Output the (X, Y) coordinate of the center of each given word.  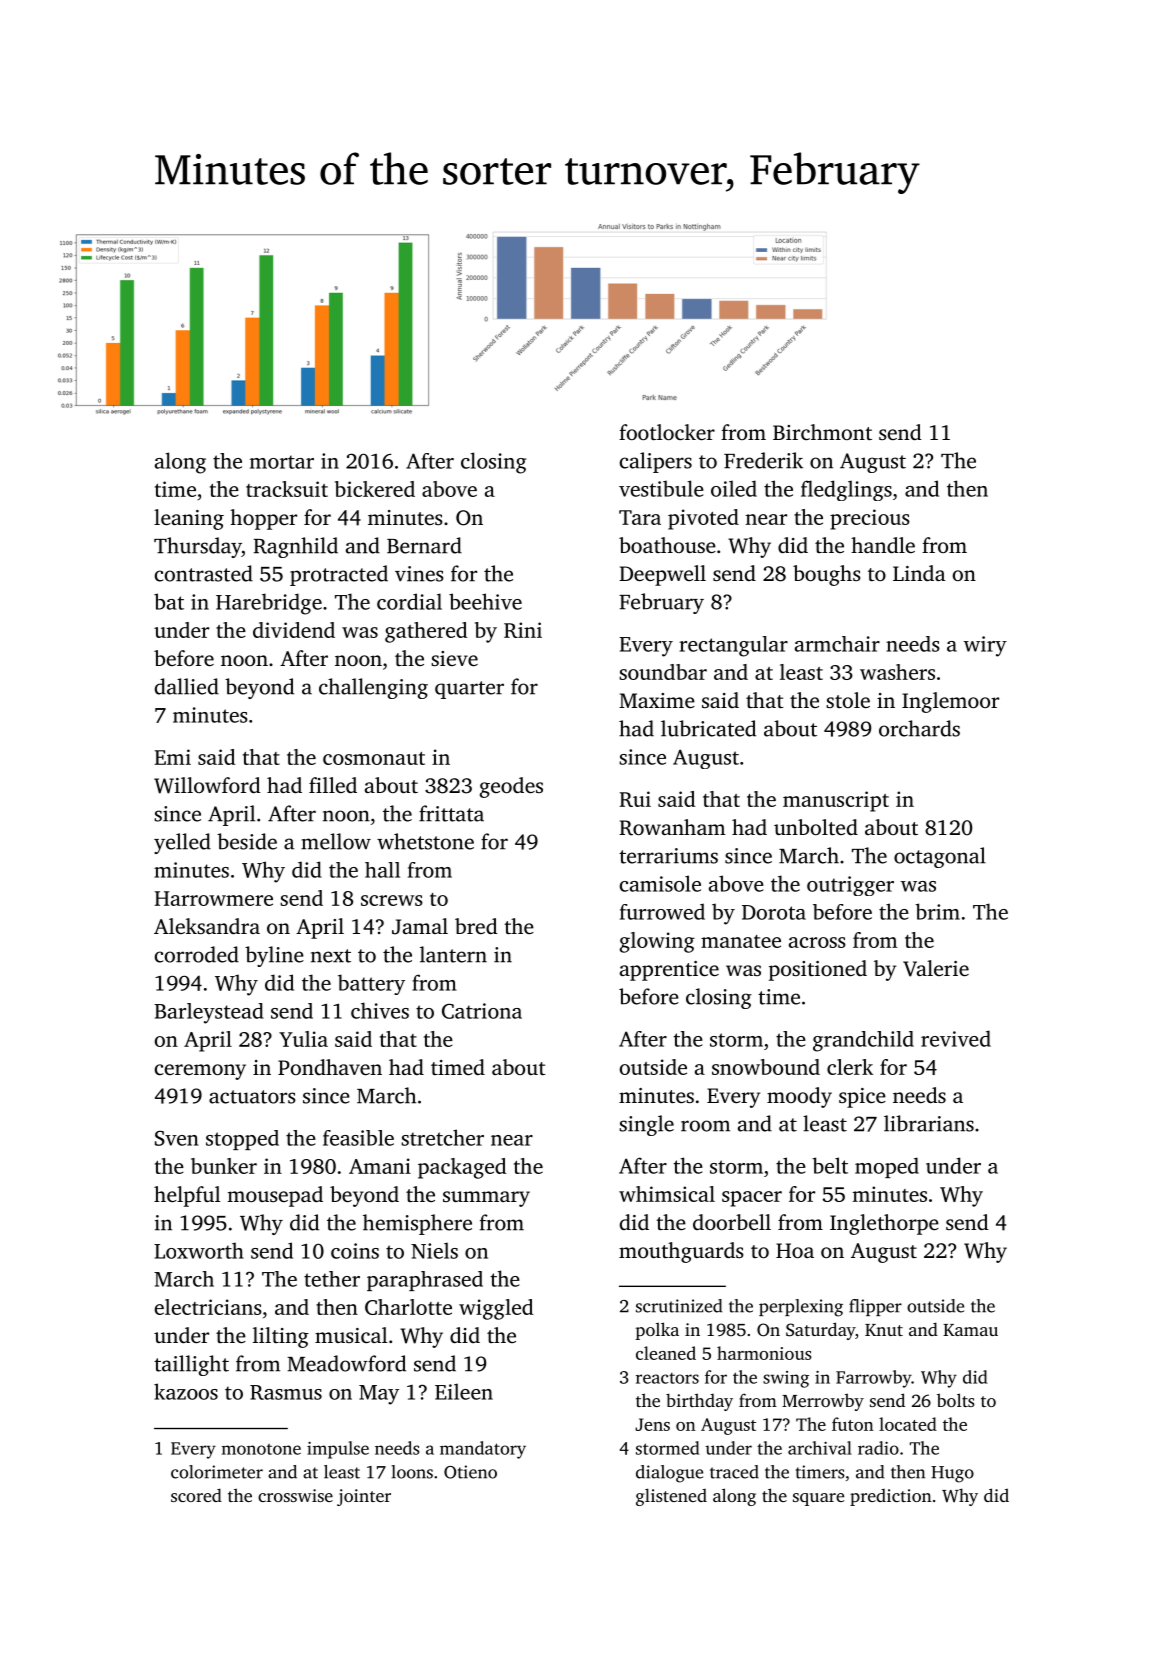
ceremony (200, 1072)
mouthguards (681, 1252)
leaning (189, 519)
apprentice (669, 971)
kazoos (186, 1391)
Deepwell (662, 575)
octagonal (940, 857)
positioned (818, 970)
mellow (336, 841)
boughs (827, 575)
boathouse (667, 545)
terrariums (668, 856)
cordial (409, 601)
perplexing (801, 1308)
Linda (919, 573)
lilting (281, 1337)
